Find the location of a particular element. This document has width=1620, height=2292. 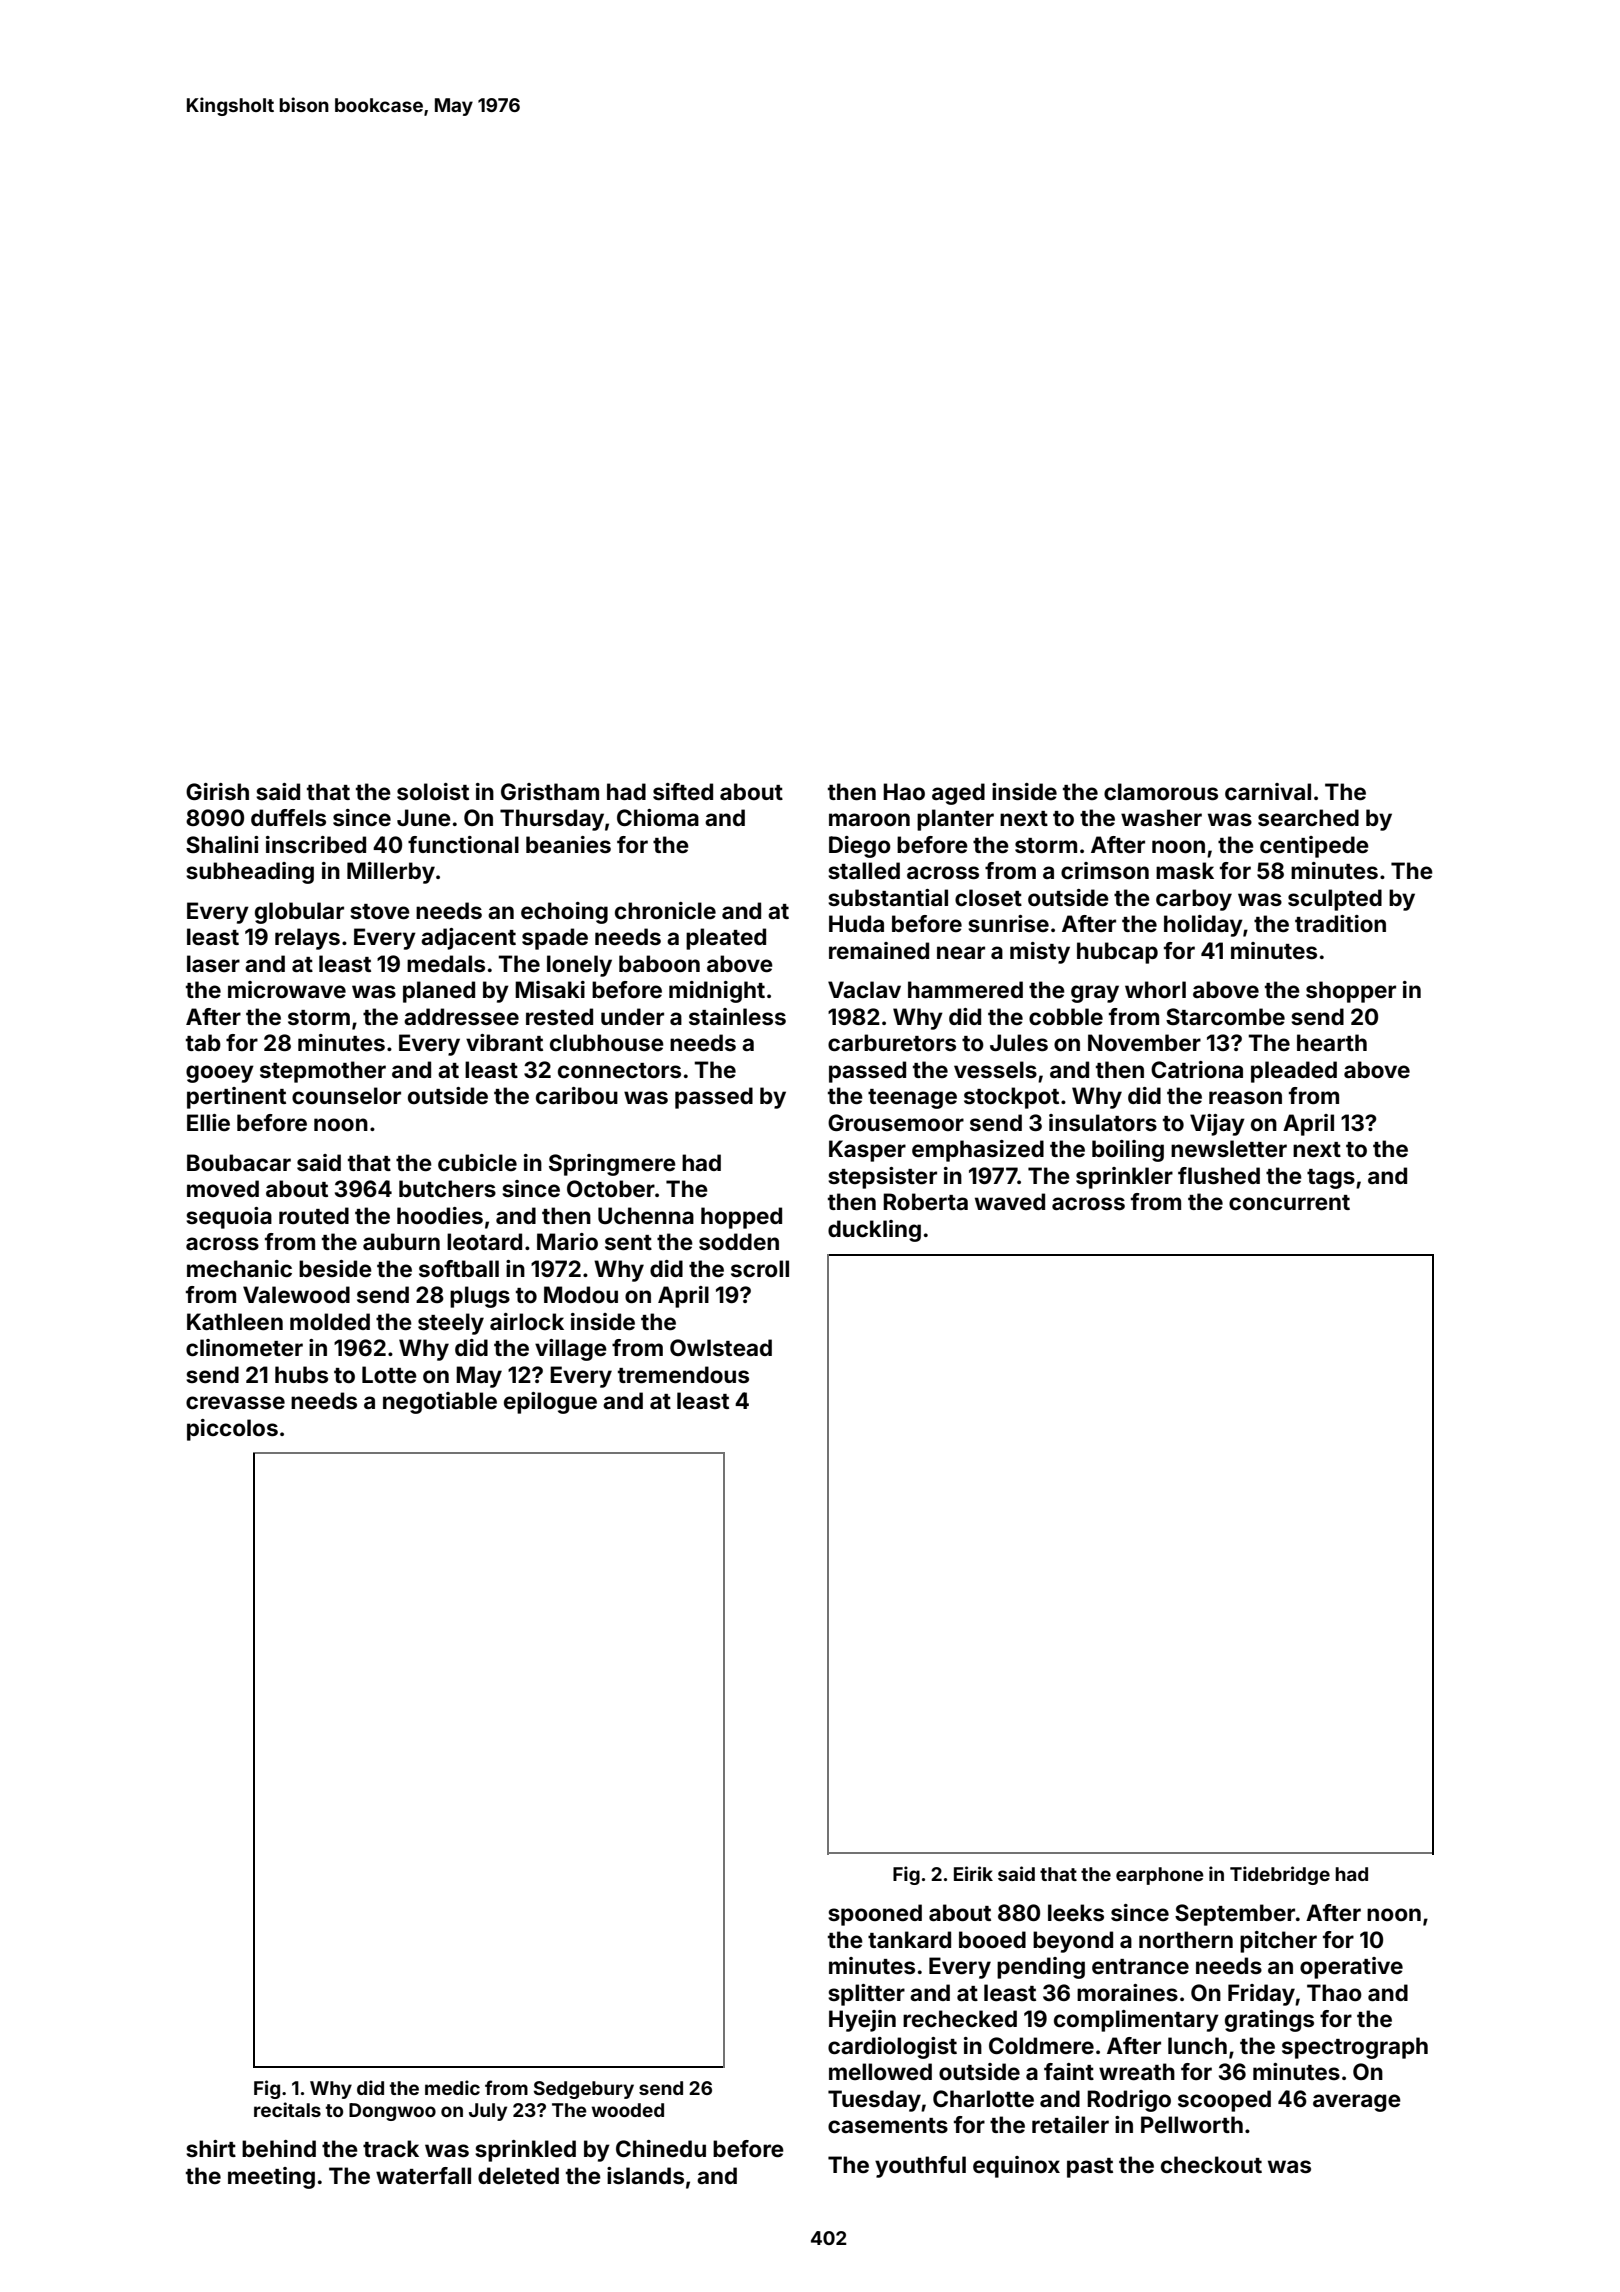

laser is located at coordinates (213, 963).
